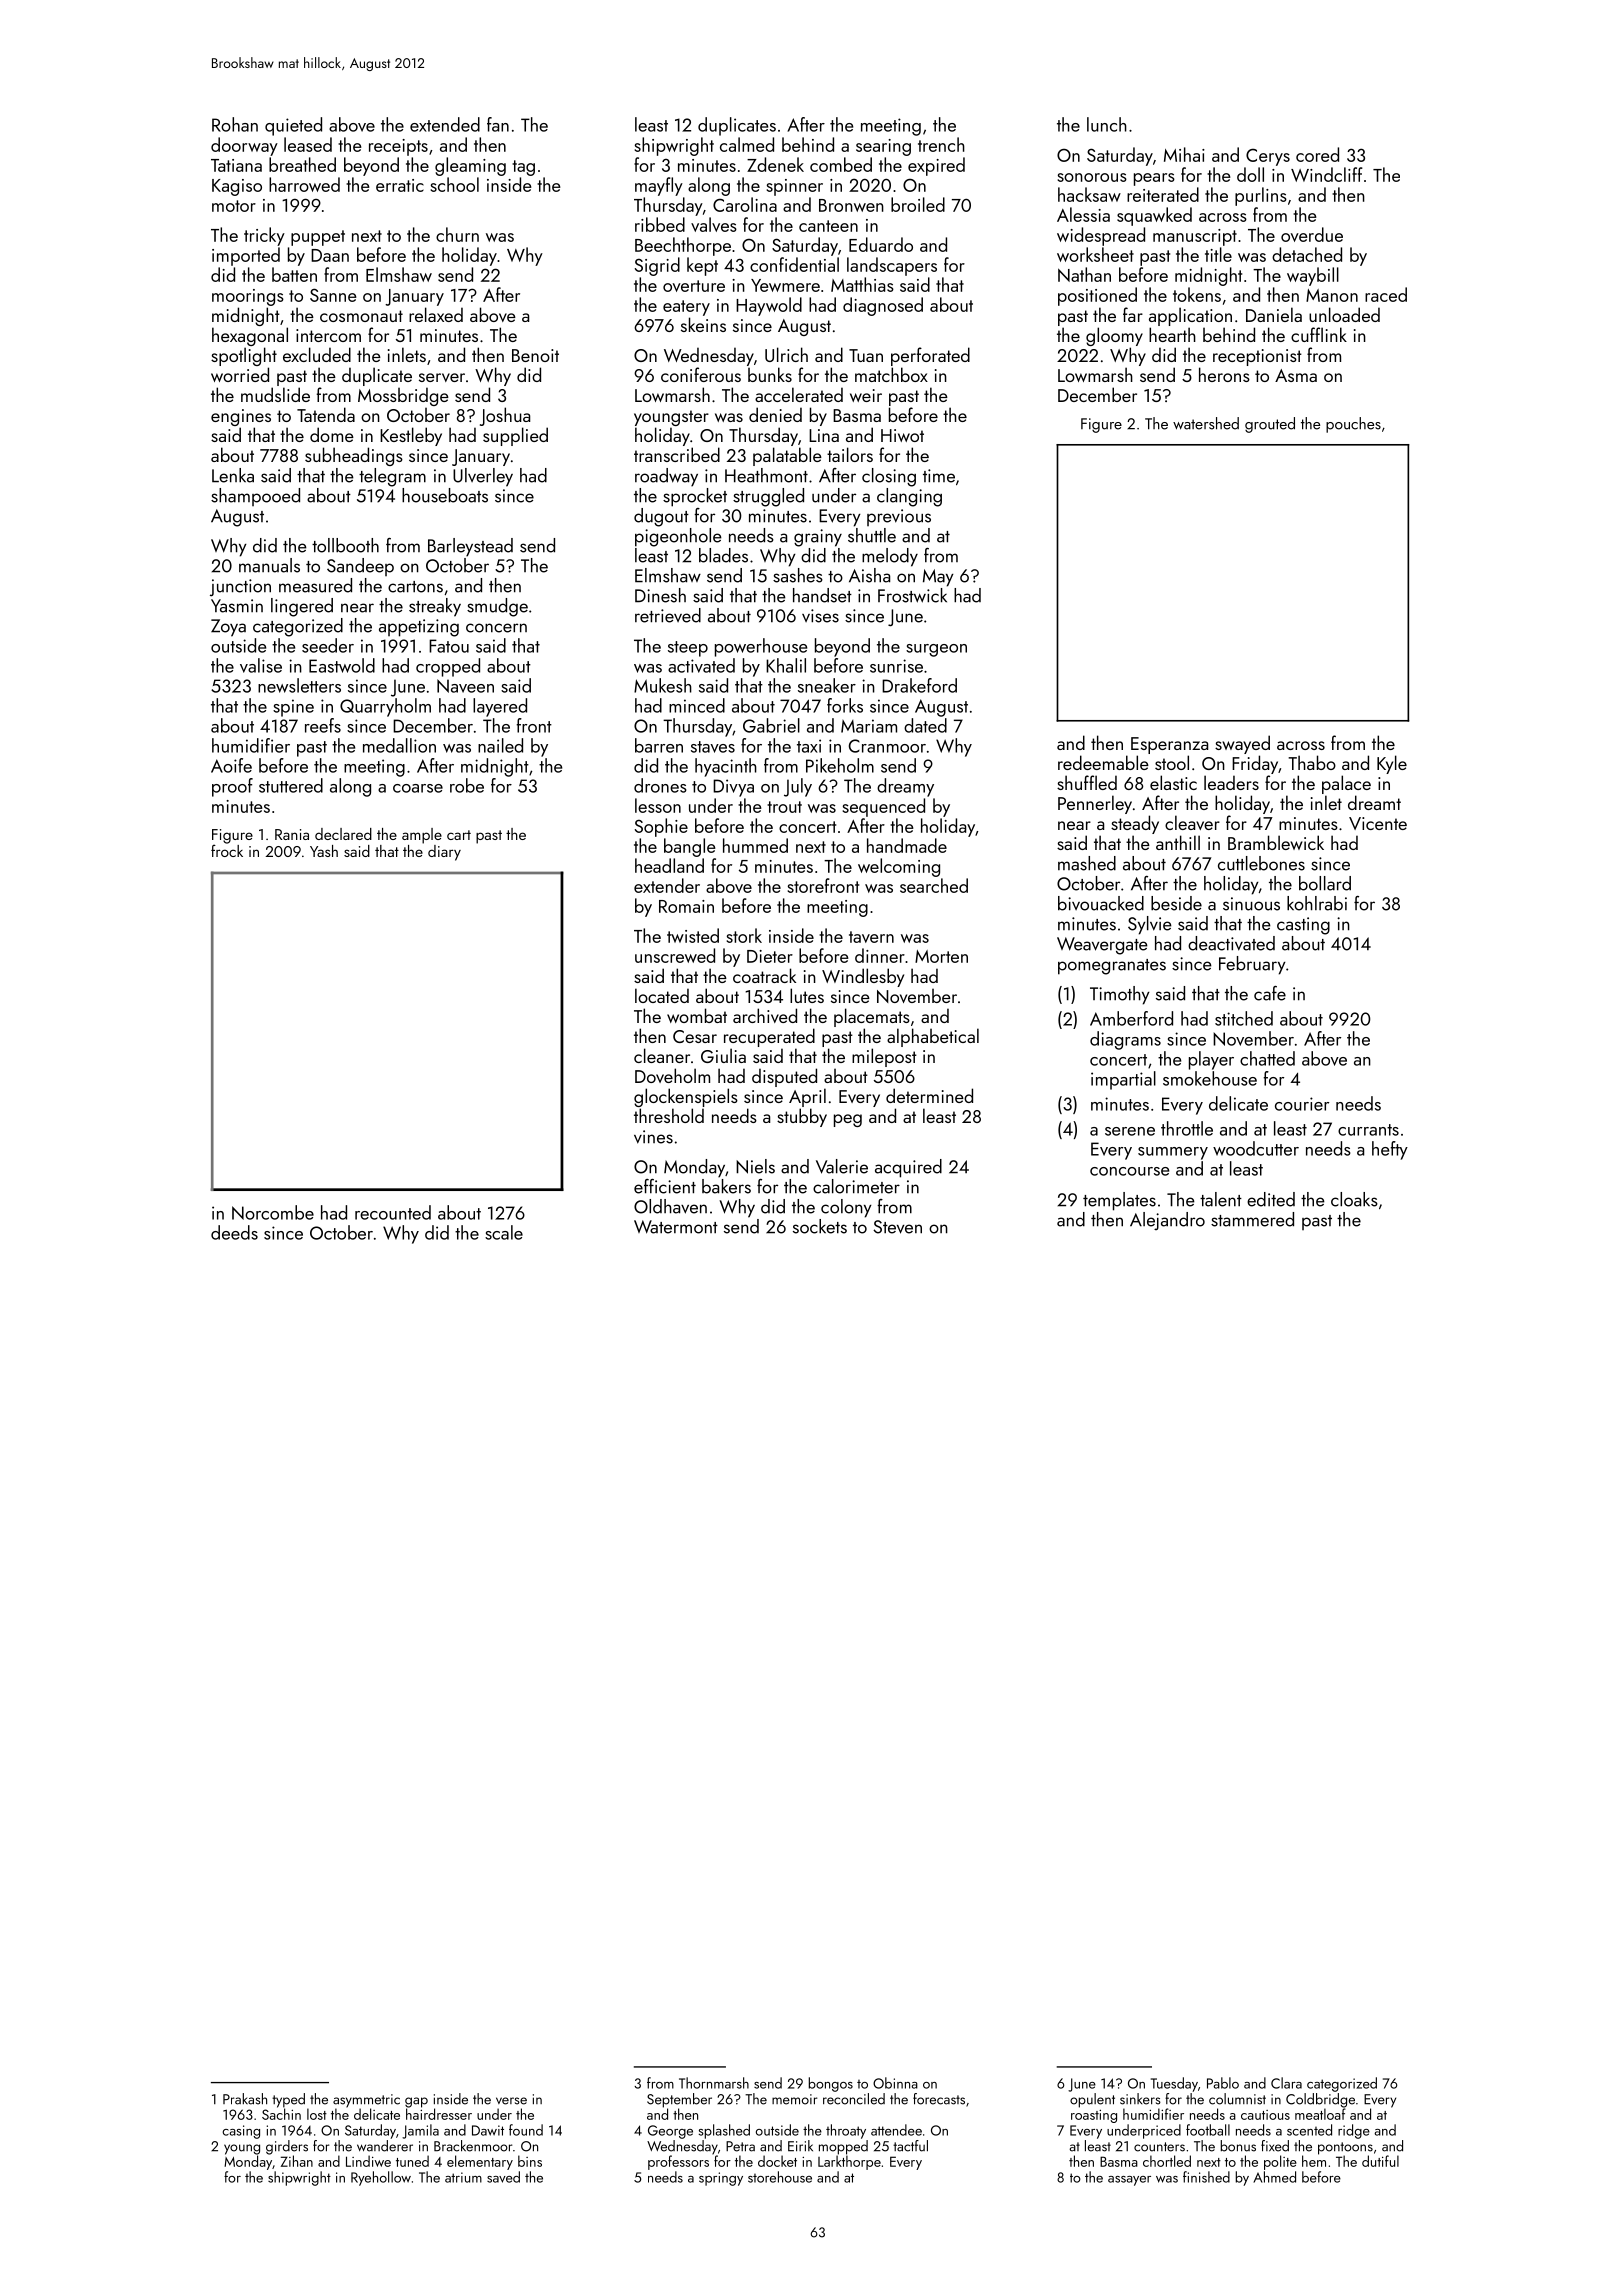 This document has height=2292, width=1620. I want to click on scale, so click(504, 1232).
